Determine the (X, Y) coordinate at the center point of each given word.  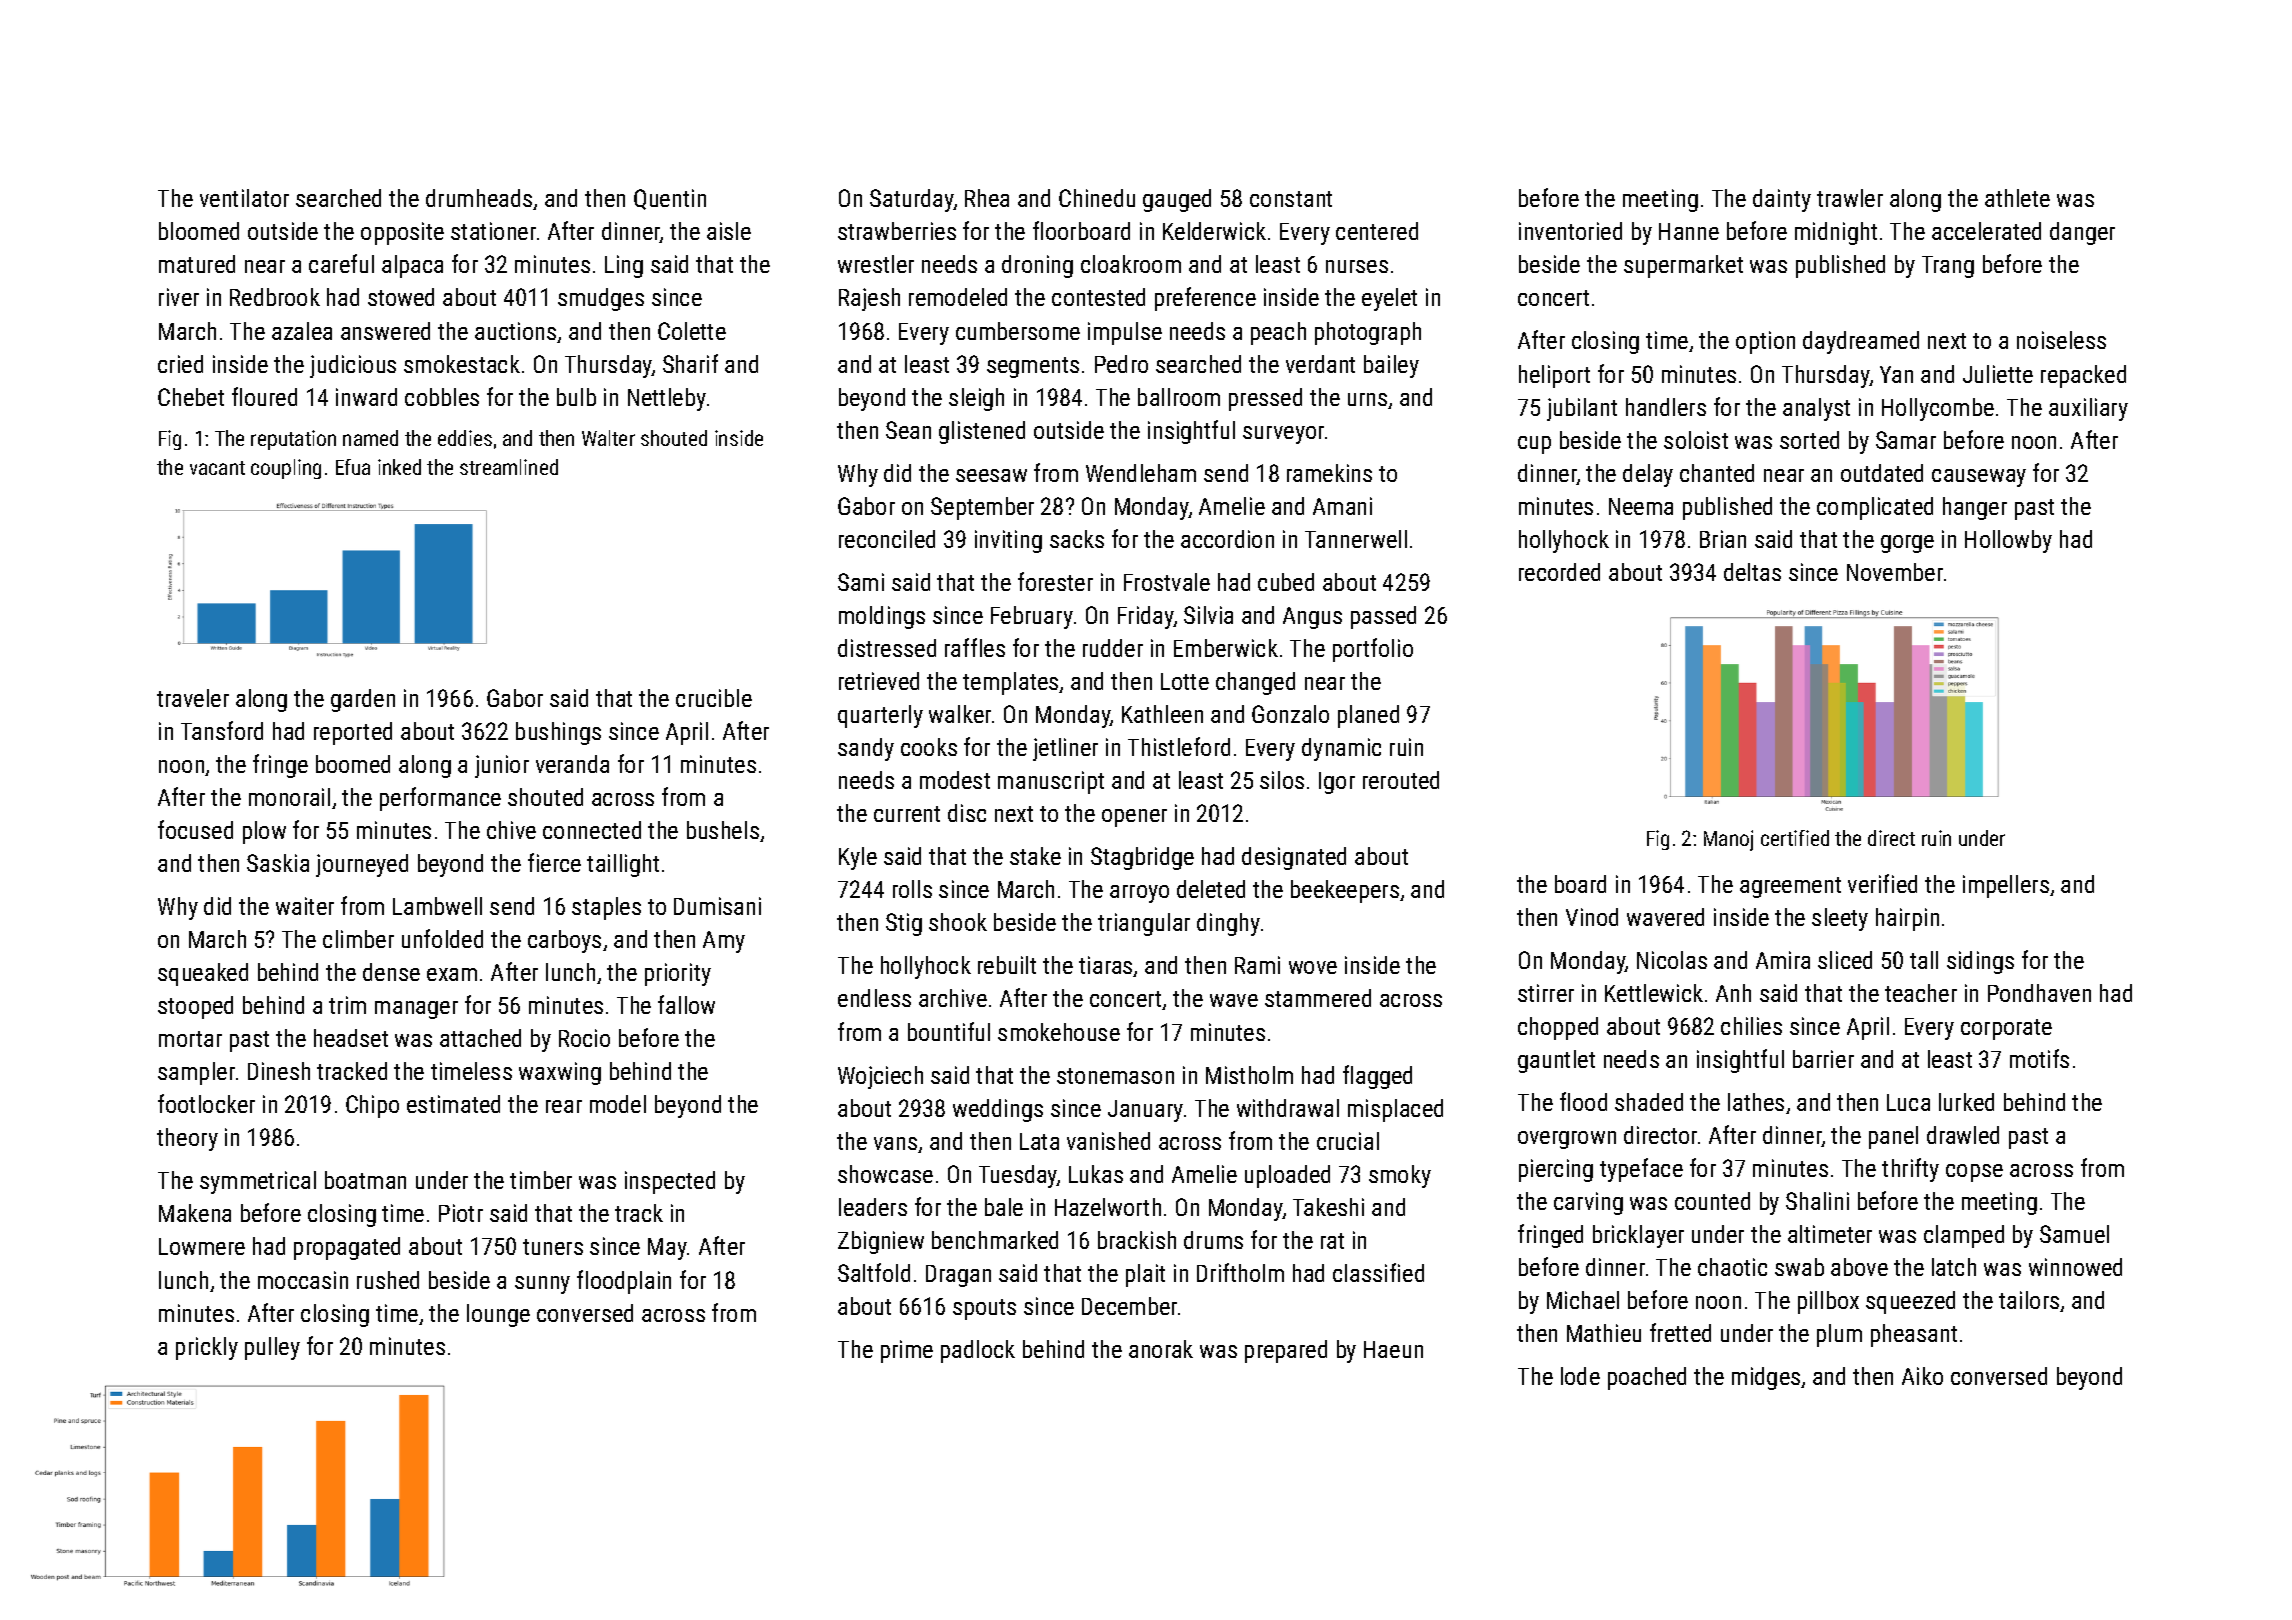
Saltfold (874, 1272)
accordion (1227, 539)
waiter (305, 906)
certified (1795, 838)
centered (1377, 231)
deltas (1752, 572)
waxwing (560, 1073)
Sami (861, 582)
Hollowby (2008, 541)
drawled (1963, 1135)
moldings (882, 617)
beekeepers (1345, 891)
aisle (729, 231)
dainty (1782, 200)
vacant (217, 468)
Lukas (1096, 1174)
